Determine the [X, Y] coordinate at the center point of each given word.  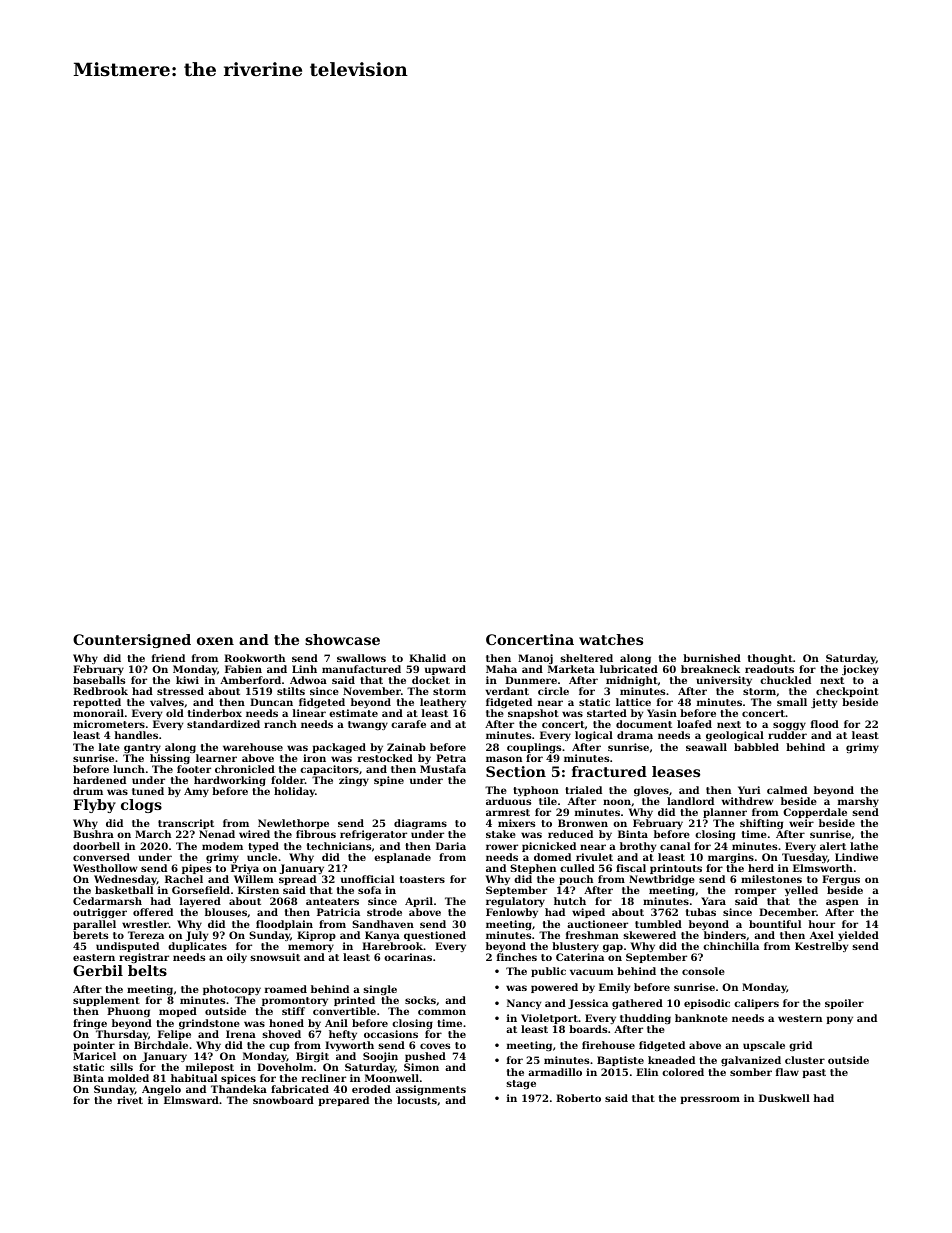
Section [516, 771]
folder [288, 780]
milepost [210, 1068]
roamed [286, 989]
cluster [805, 1060]
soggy [789, 727]
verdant [507, 691]
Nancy [524, 1004]
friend [168, 658]
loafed [694, 724]
